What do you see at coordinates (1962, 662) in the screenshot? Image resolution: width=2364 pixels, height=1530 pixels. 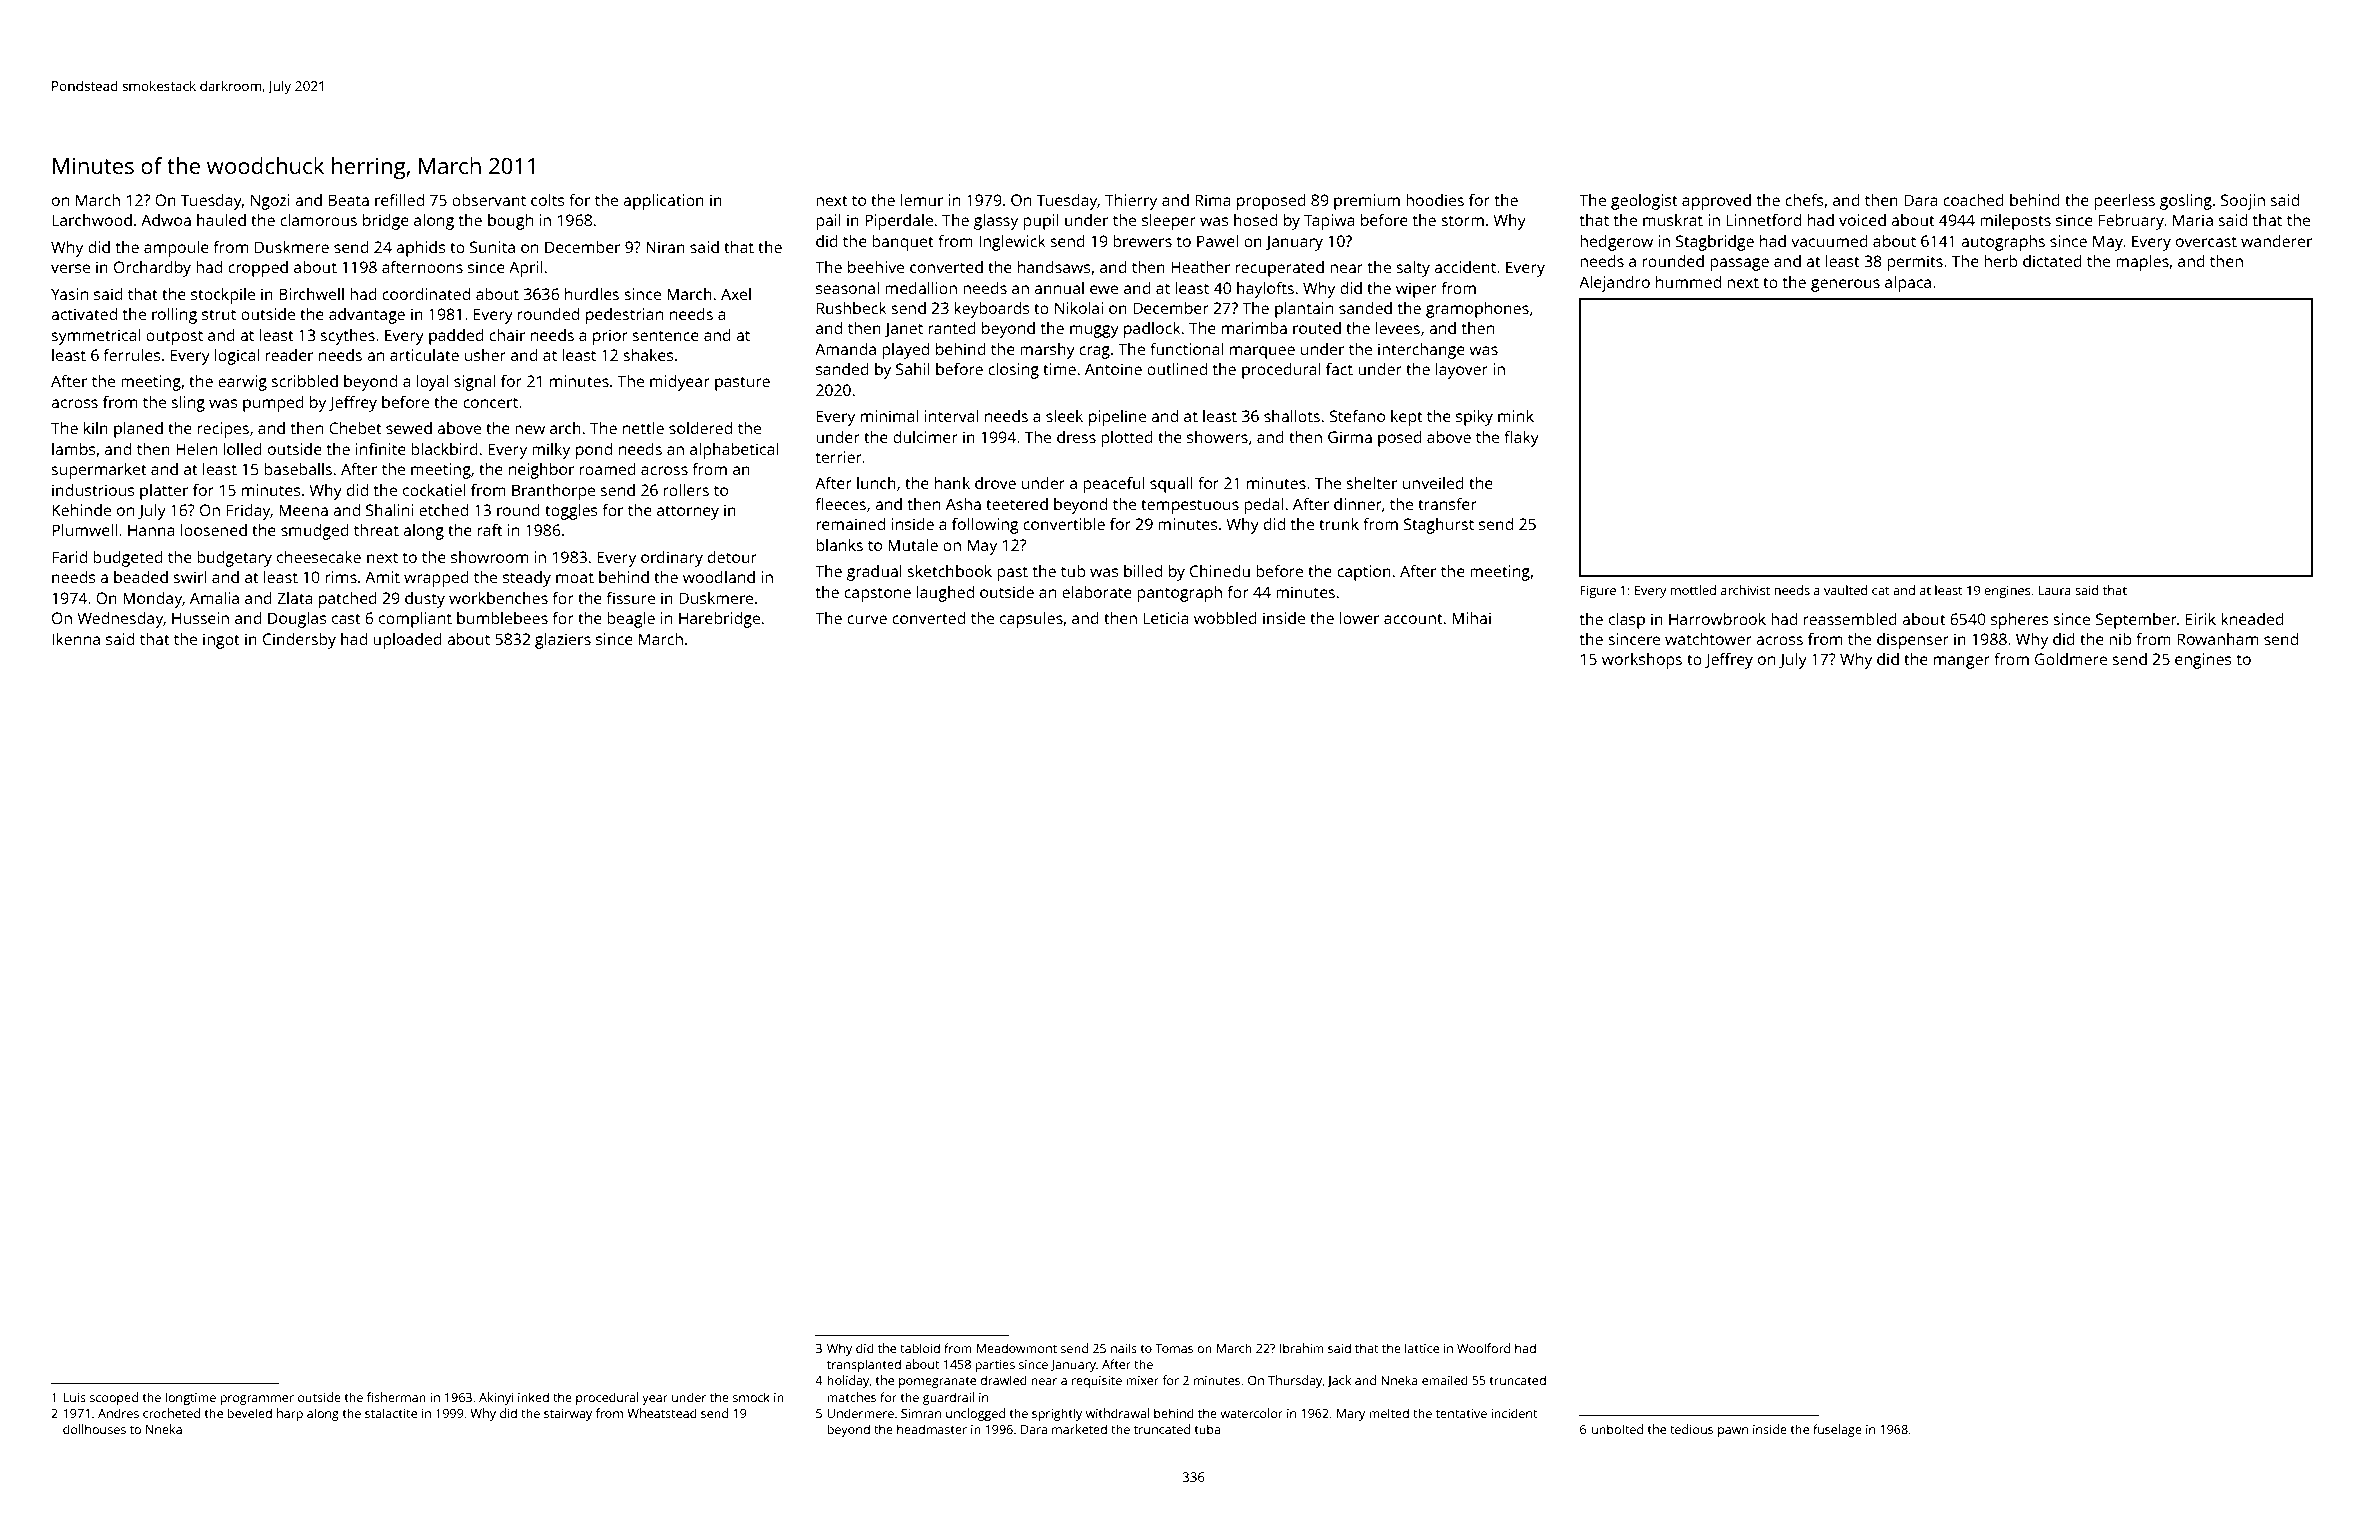 I see `manger` at bounding box center [1962, 662].
